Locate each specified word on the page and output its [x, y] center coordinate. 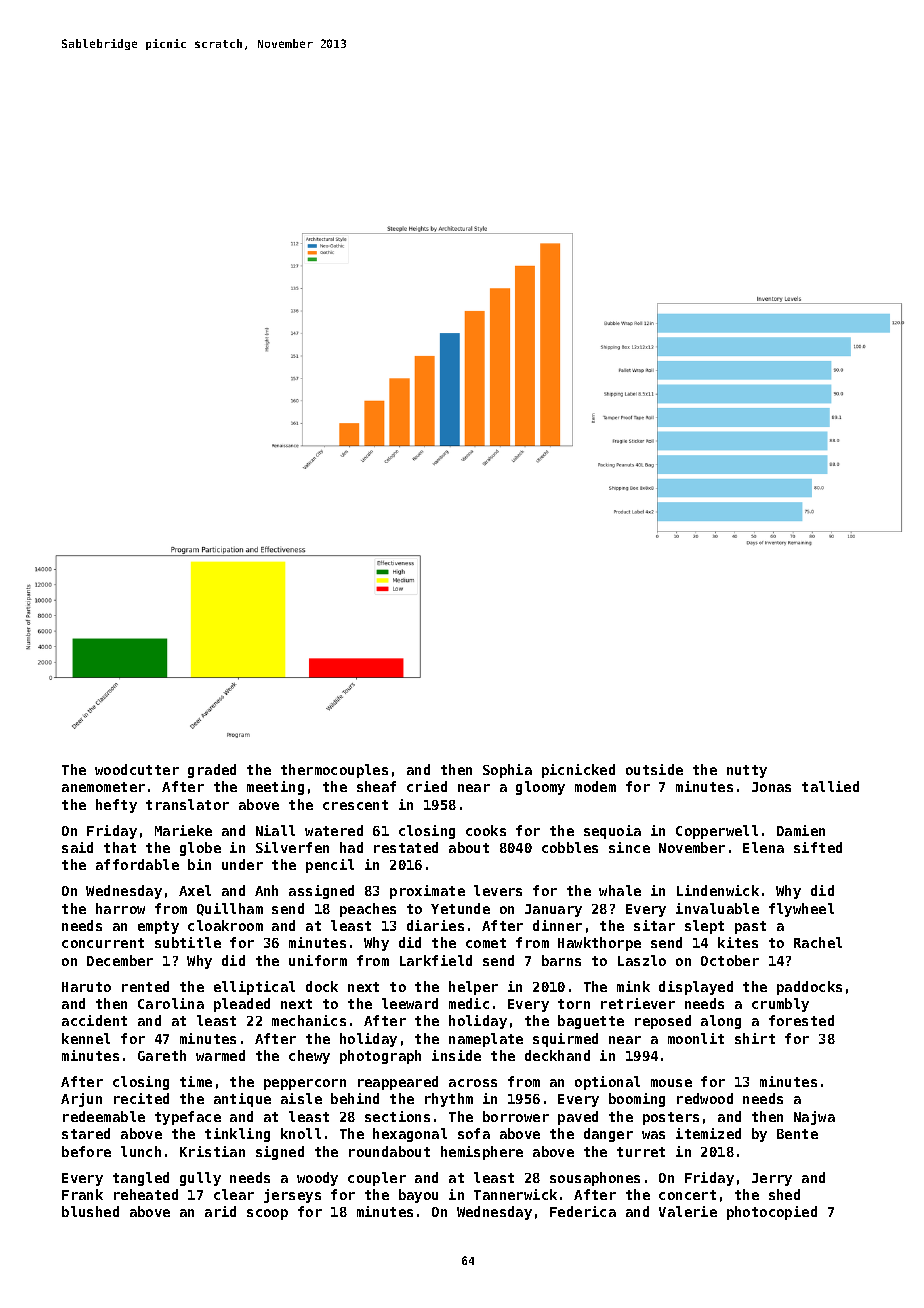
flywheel [801, 910]
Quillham [230, 909]
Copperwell [717, 832]
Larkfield [436, 960]
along [721, 1022]
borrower [516, 1116]
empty [158, 927]
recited [141, 1098]
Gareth [162, 1055]
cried [427, 786]
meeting [275, 788]
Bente [797, 1134]
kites [738, 942]
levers [498, 890]
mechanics [309, 1020]
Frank [82, 1194]
